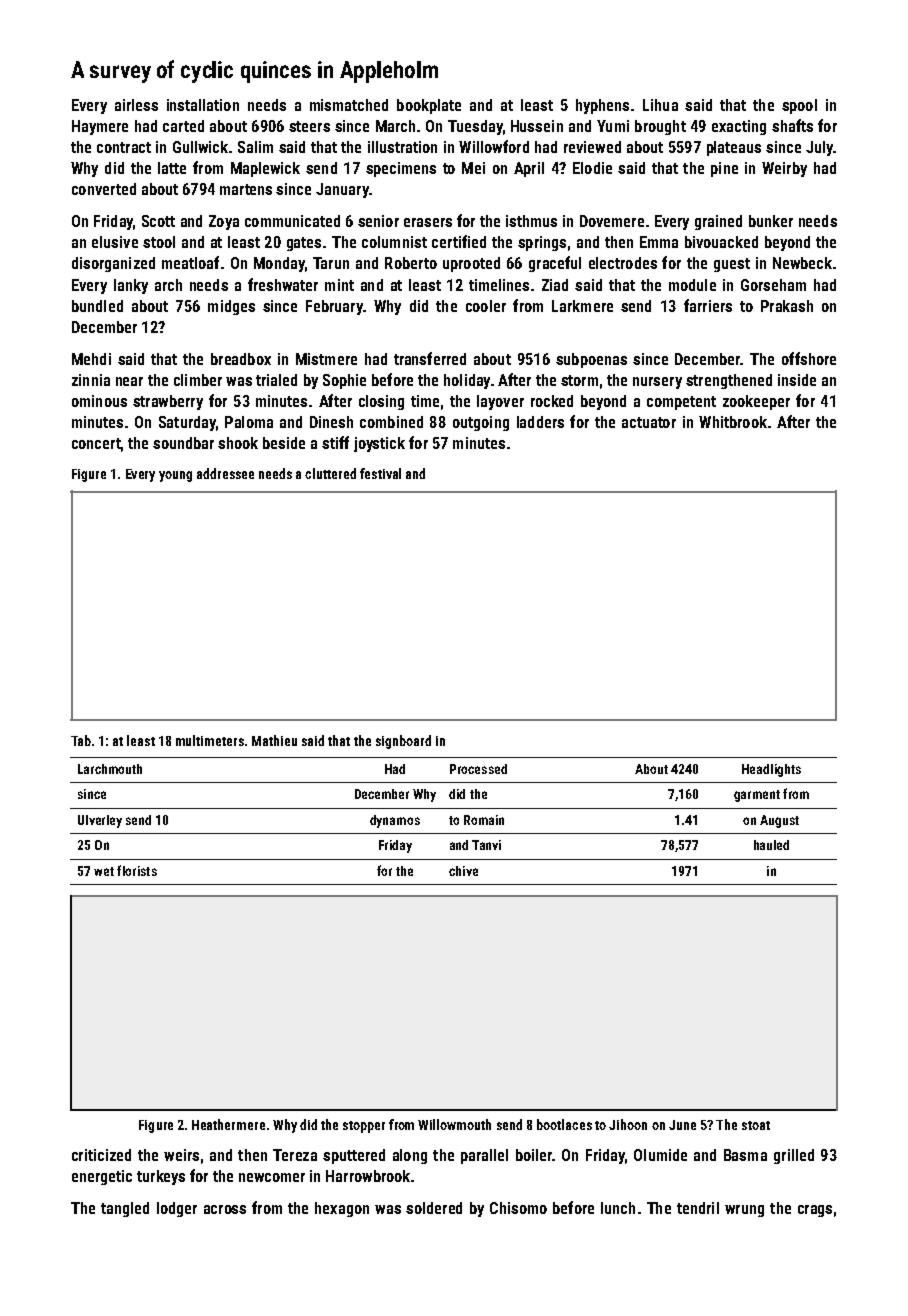 This screenshot has width=908, height=1316. What do you see at coordinates (779, 821) in the screenshot?
I see `August` at bounding box center [779, 821].
